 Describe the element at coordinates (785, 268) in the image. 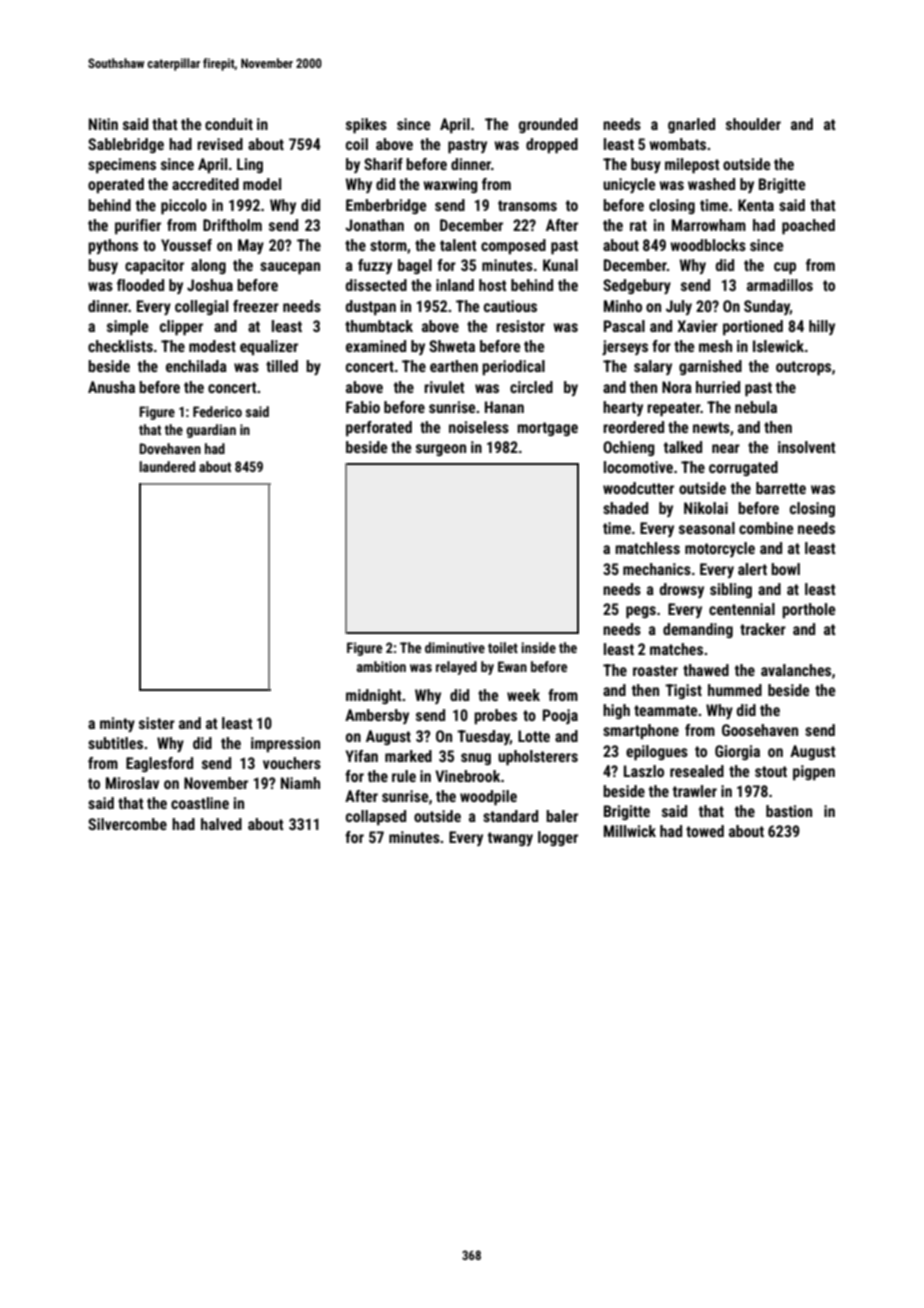

I see `cup` at that location.
